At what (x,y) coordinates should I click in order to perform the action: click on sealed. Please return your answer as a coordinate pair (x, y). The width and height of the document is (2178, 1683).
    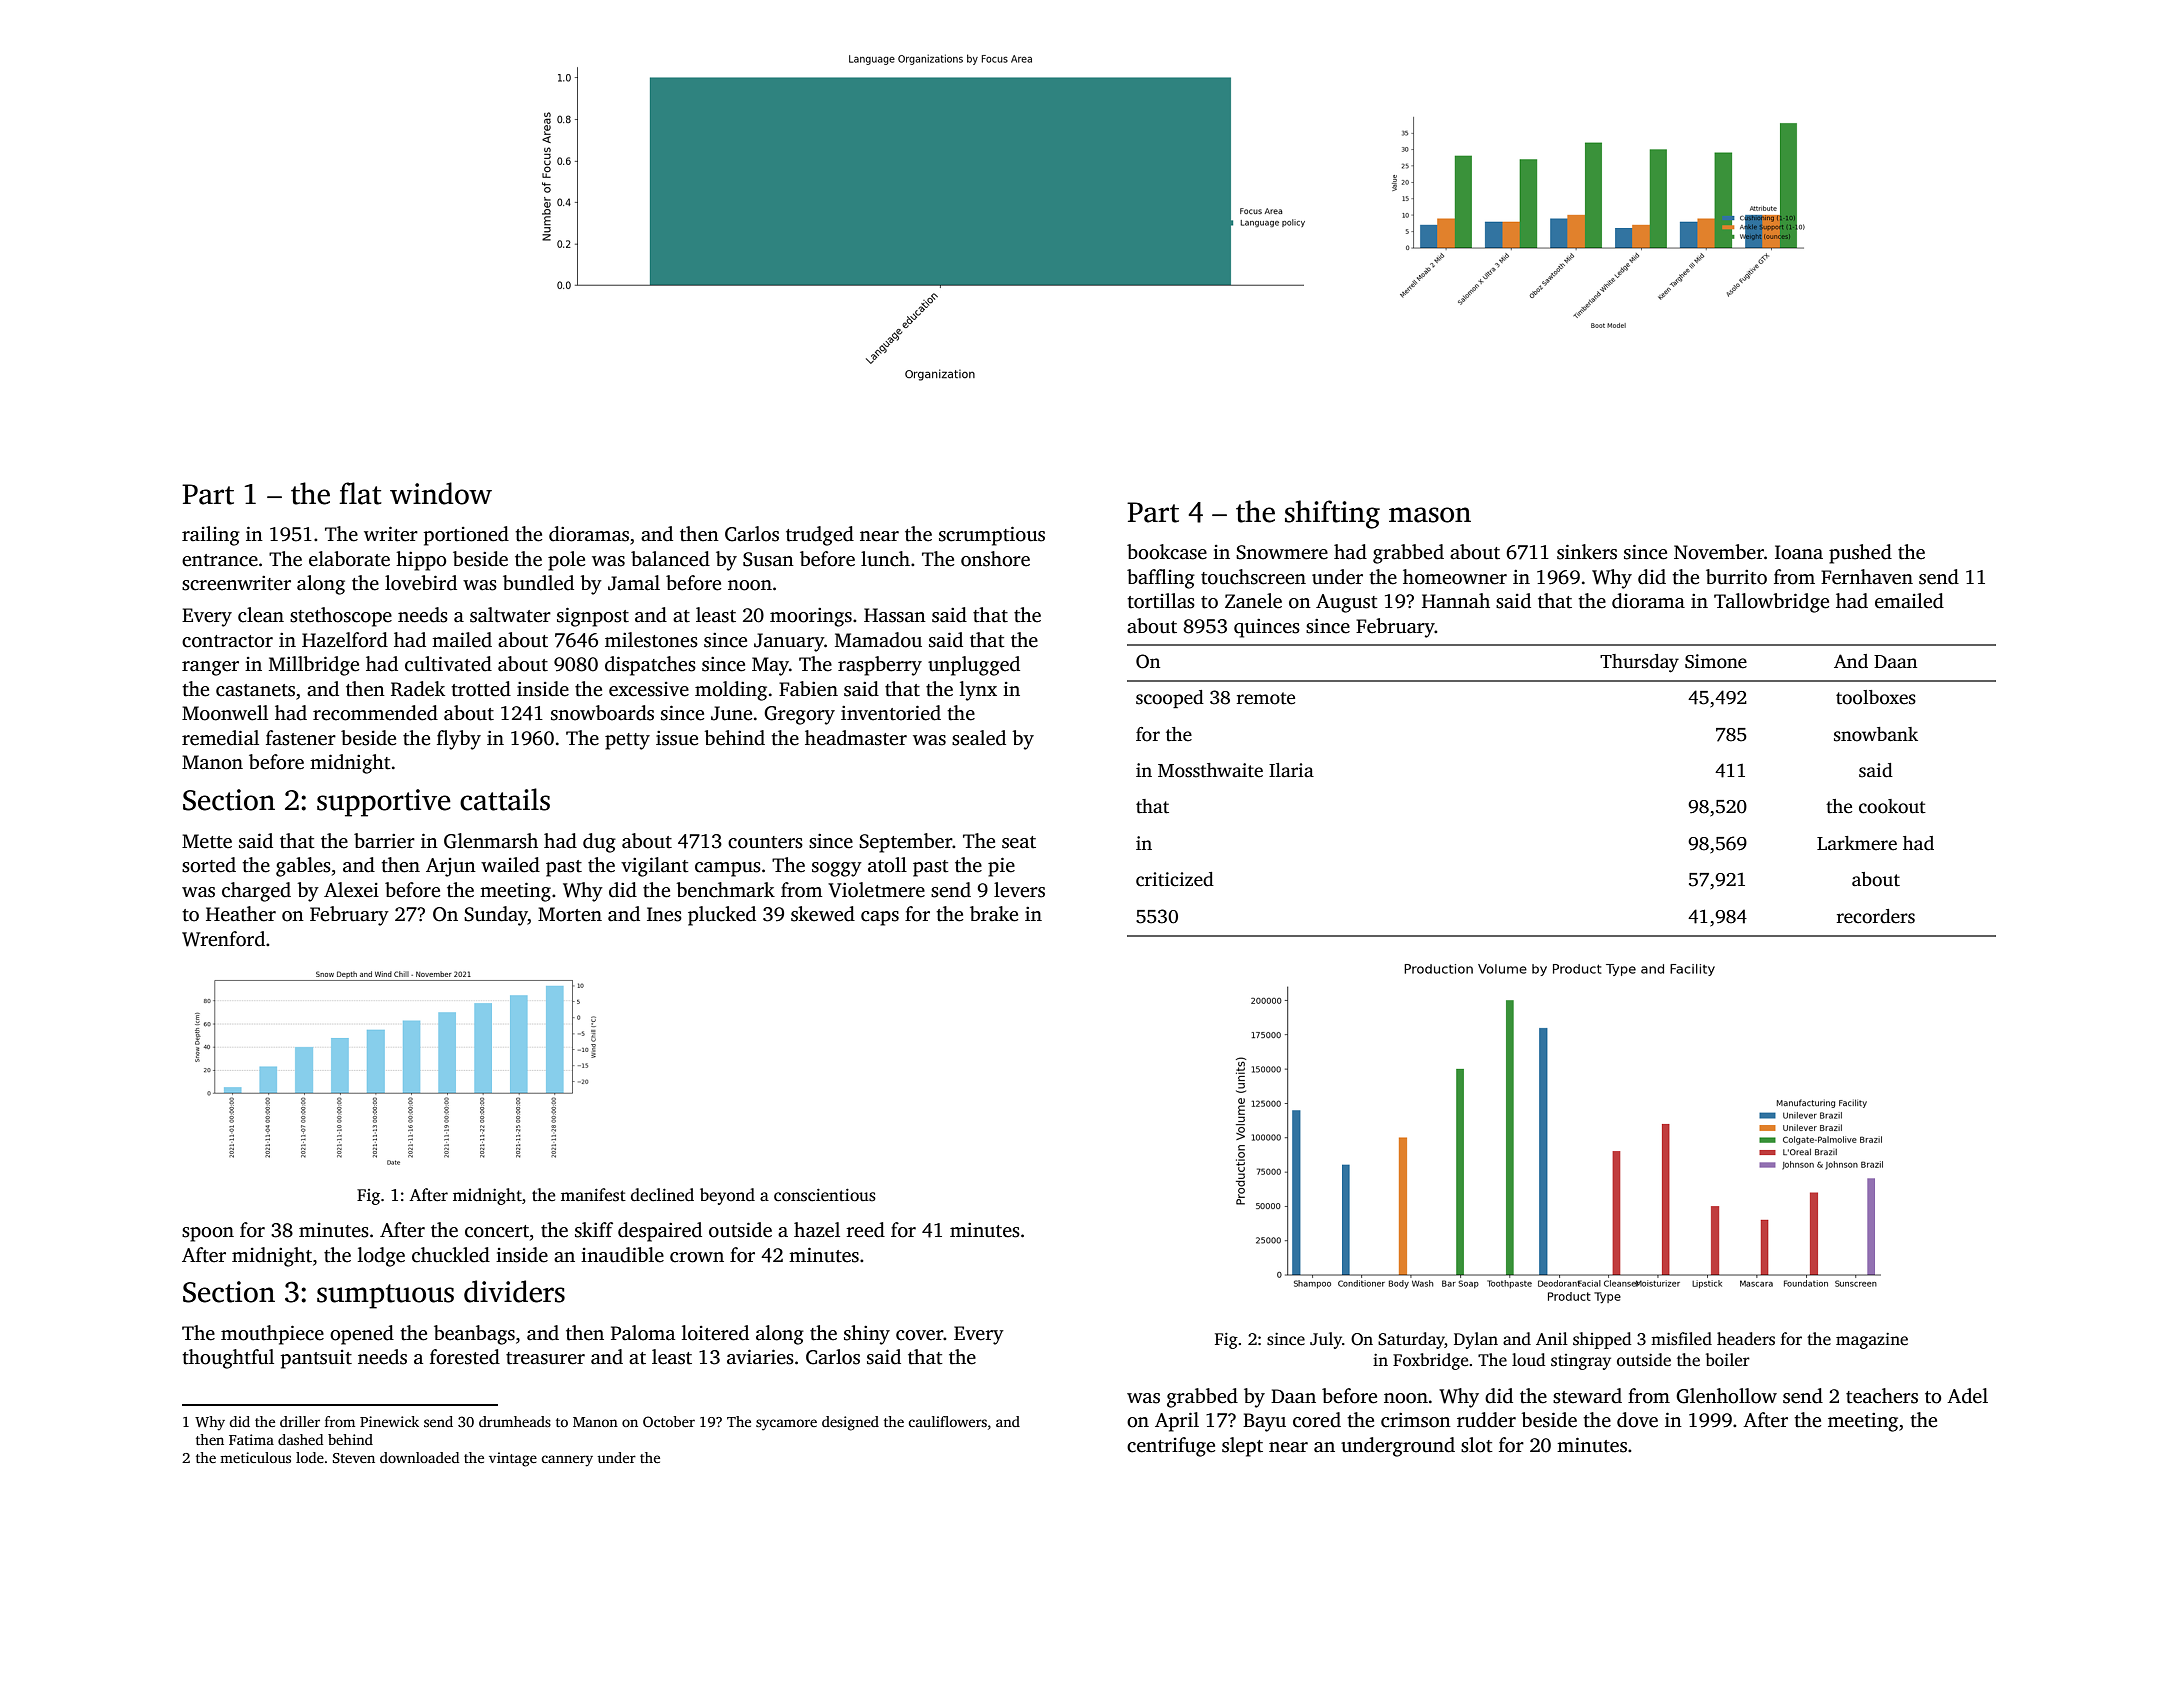
    Looking at the image, I should click on (979, 738).
